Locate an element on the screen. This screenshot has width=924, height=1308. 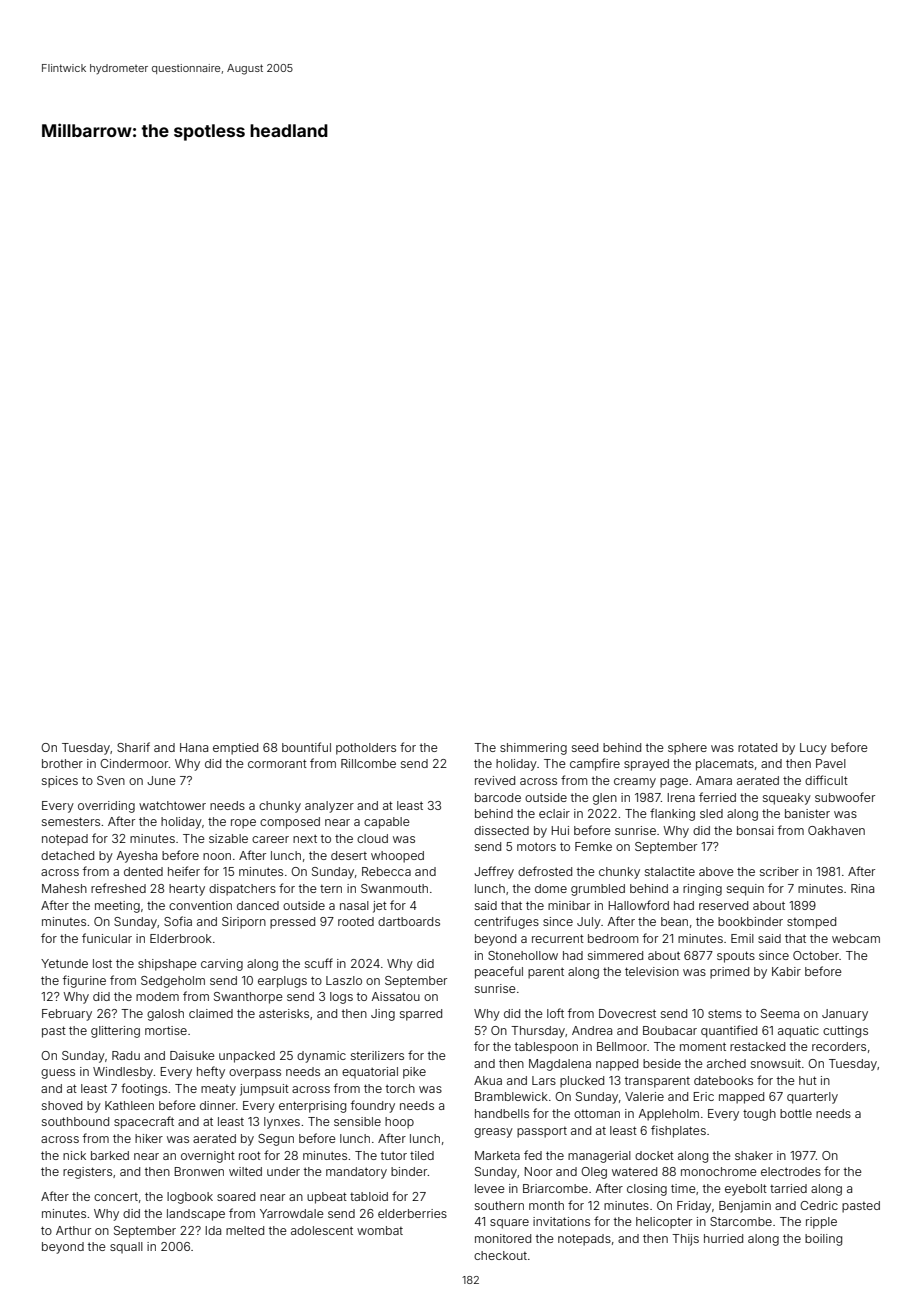
checkout is located at coordinates (500, 1255).
